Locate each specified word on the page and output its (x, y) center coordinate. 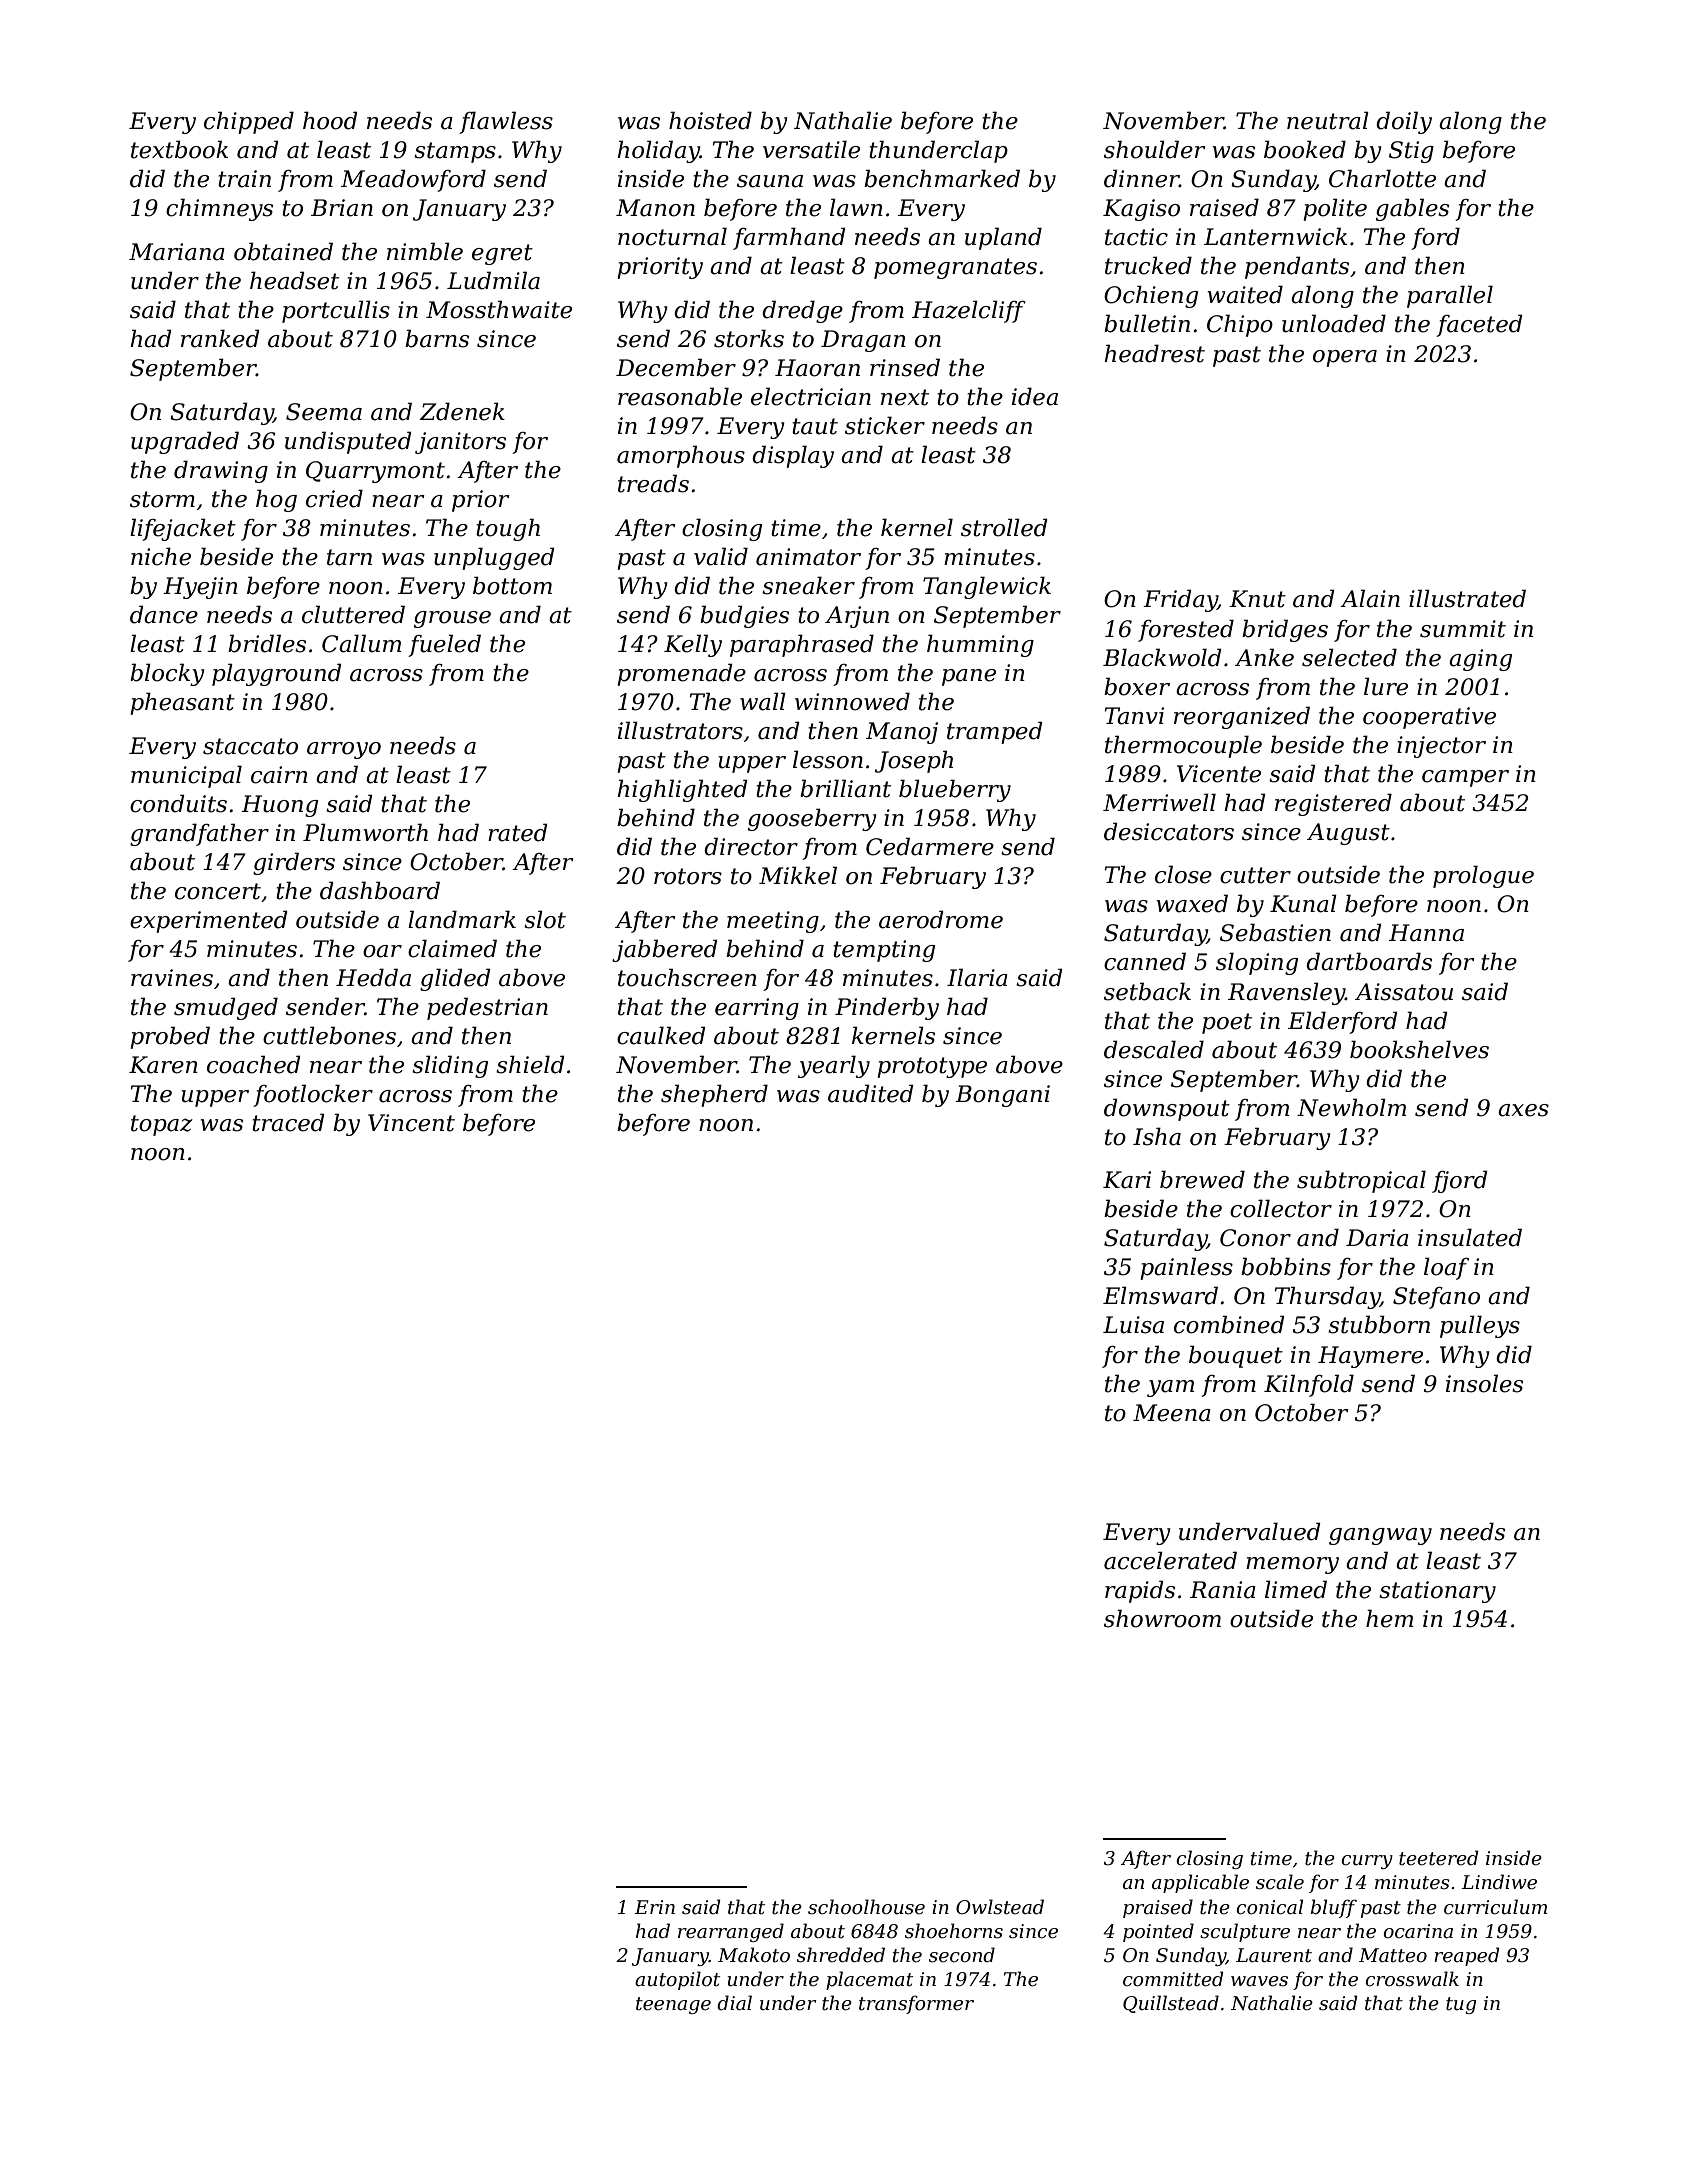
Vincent (411, 1123)
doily (1404, 122)
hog (276, 500)
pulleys (1480, 1326)
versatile (811, 149)
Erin (654, 1907)
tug (1461, 2005)
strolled (1004, 527)
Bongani (1002, 1096)
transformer (916, 2004)
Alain (1370, 598)
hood (330, 120)
